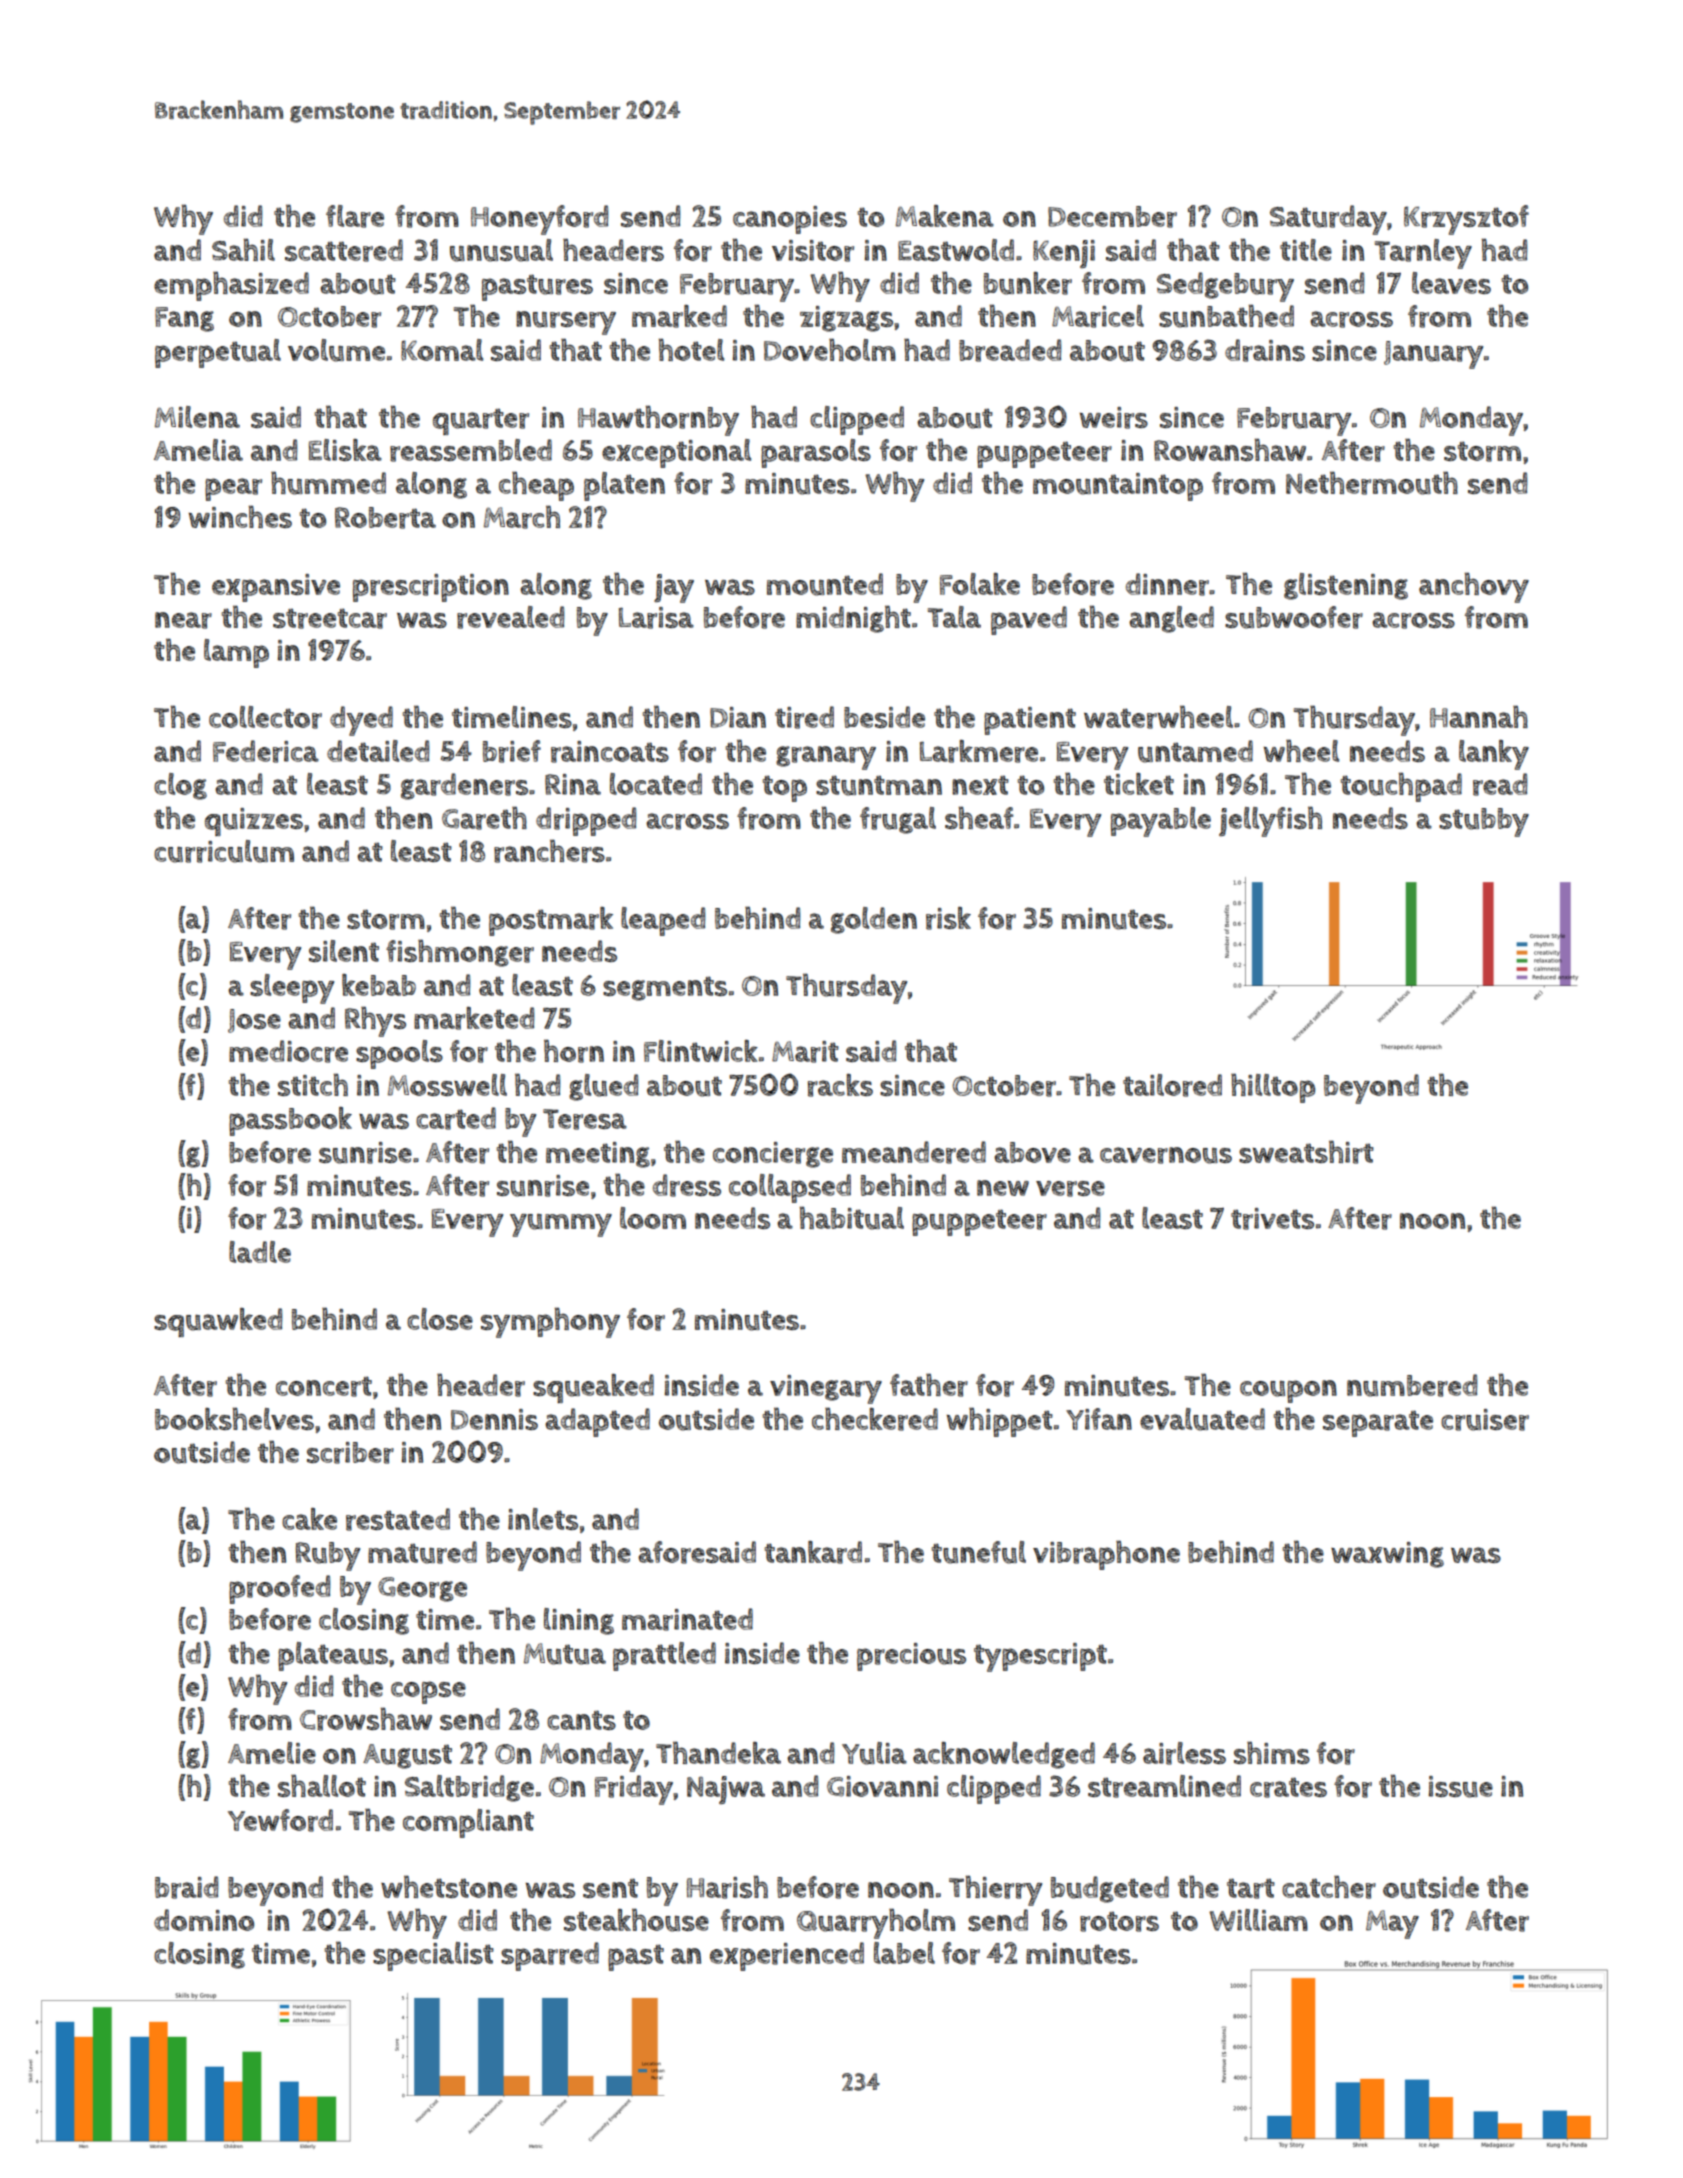 The height and width of the page is (2178, 1683). I want to click on airless, so click(1184, 1753).
